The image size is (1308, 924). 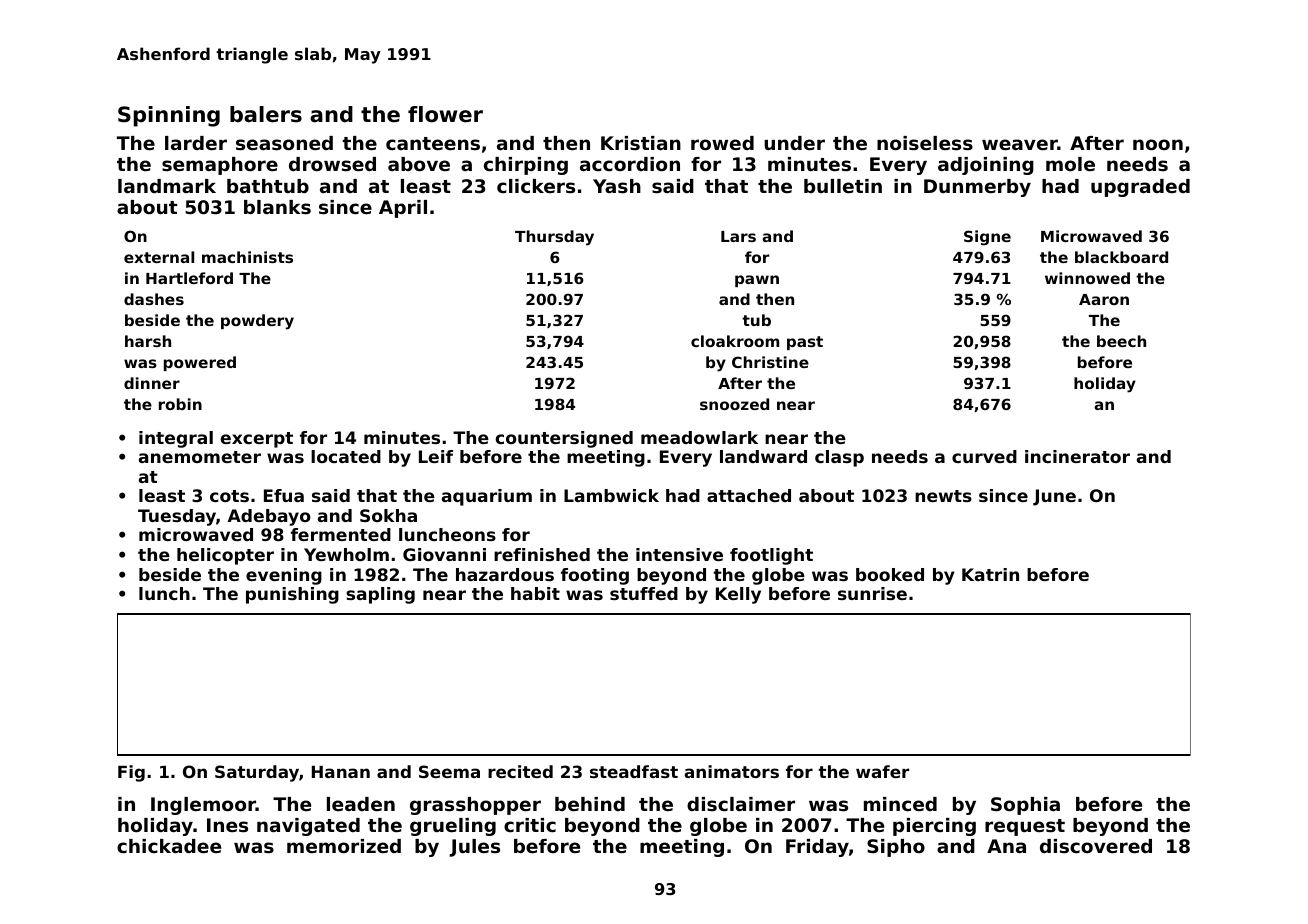 I want to click on meadowlark, so click(x=699, y=437).
